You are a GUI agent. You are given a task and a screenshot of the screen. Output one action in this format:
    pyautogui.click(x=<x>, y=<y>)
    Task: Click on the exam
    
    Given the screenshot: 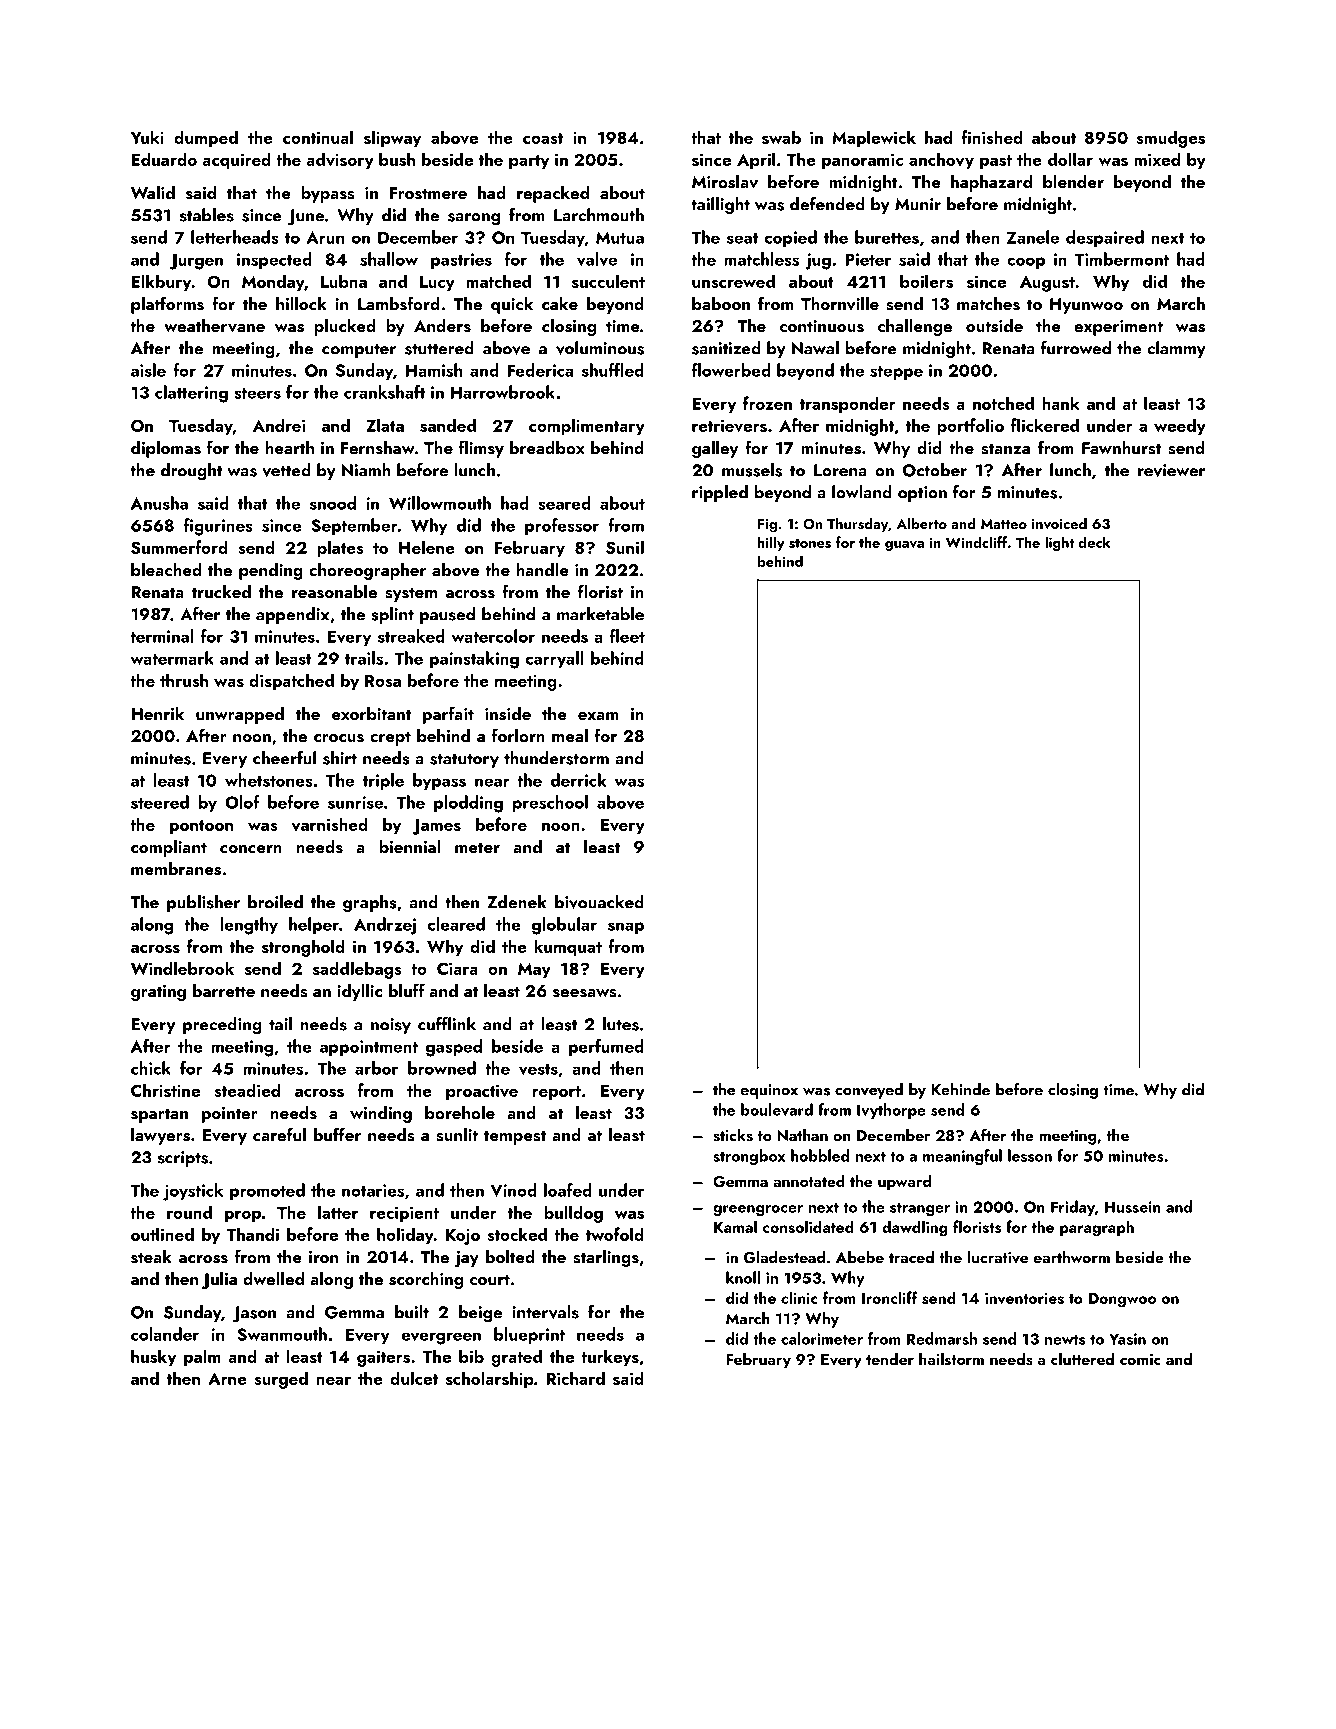 What is the action you would take?
    pyautogui.click(x=598, y=716)
